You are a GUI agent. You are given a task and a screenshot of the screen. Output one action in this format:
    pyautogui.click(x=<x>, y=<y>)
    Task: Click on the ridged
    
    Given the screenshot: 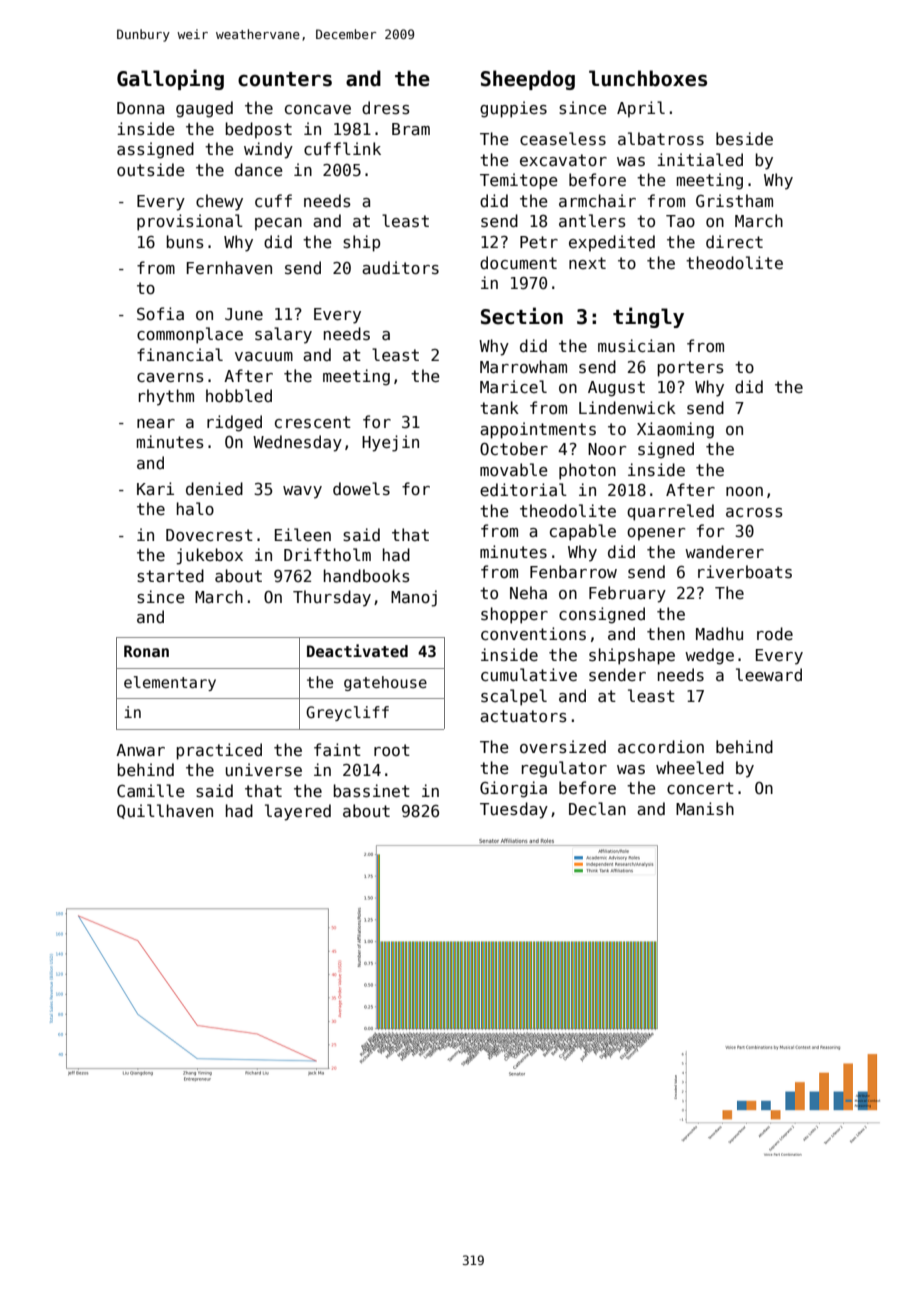 What is the action you would take?
    pyautogui.click(x=234, y=423)
